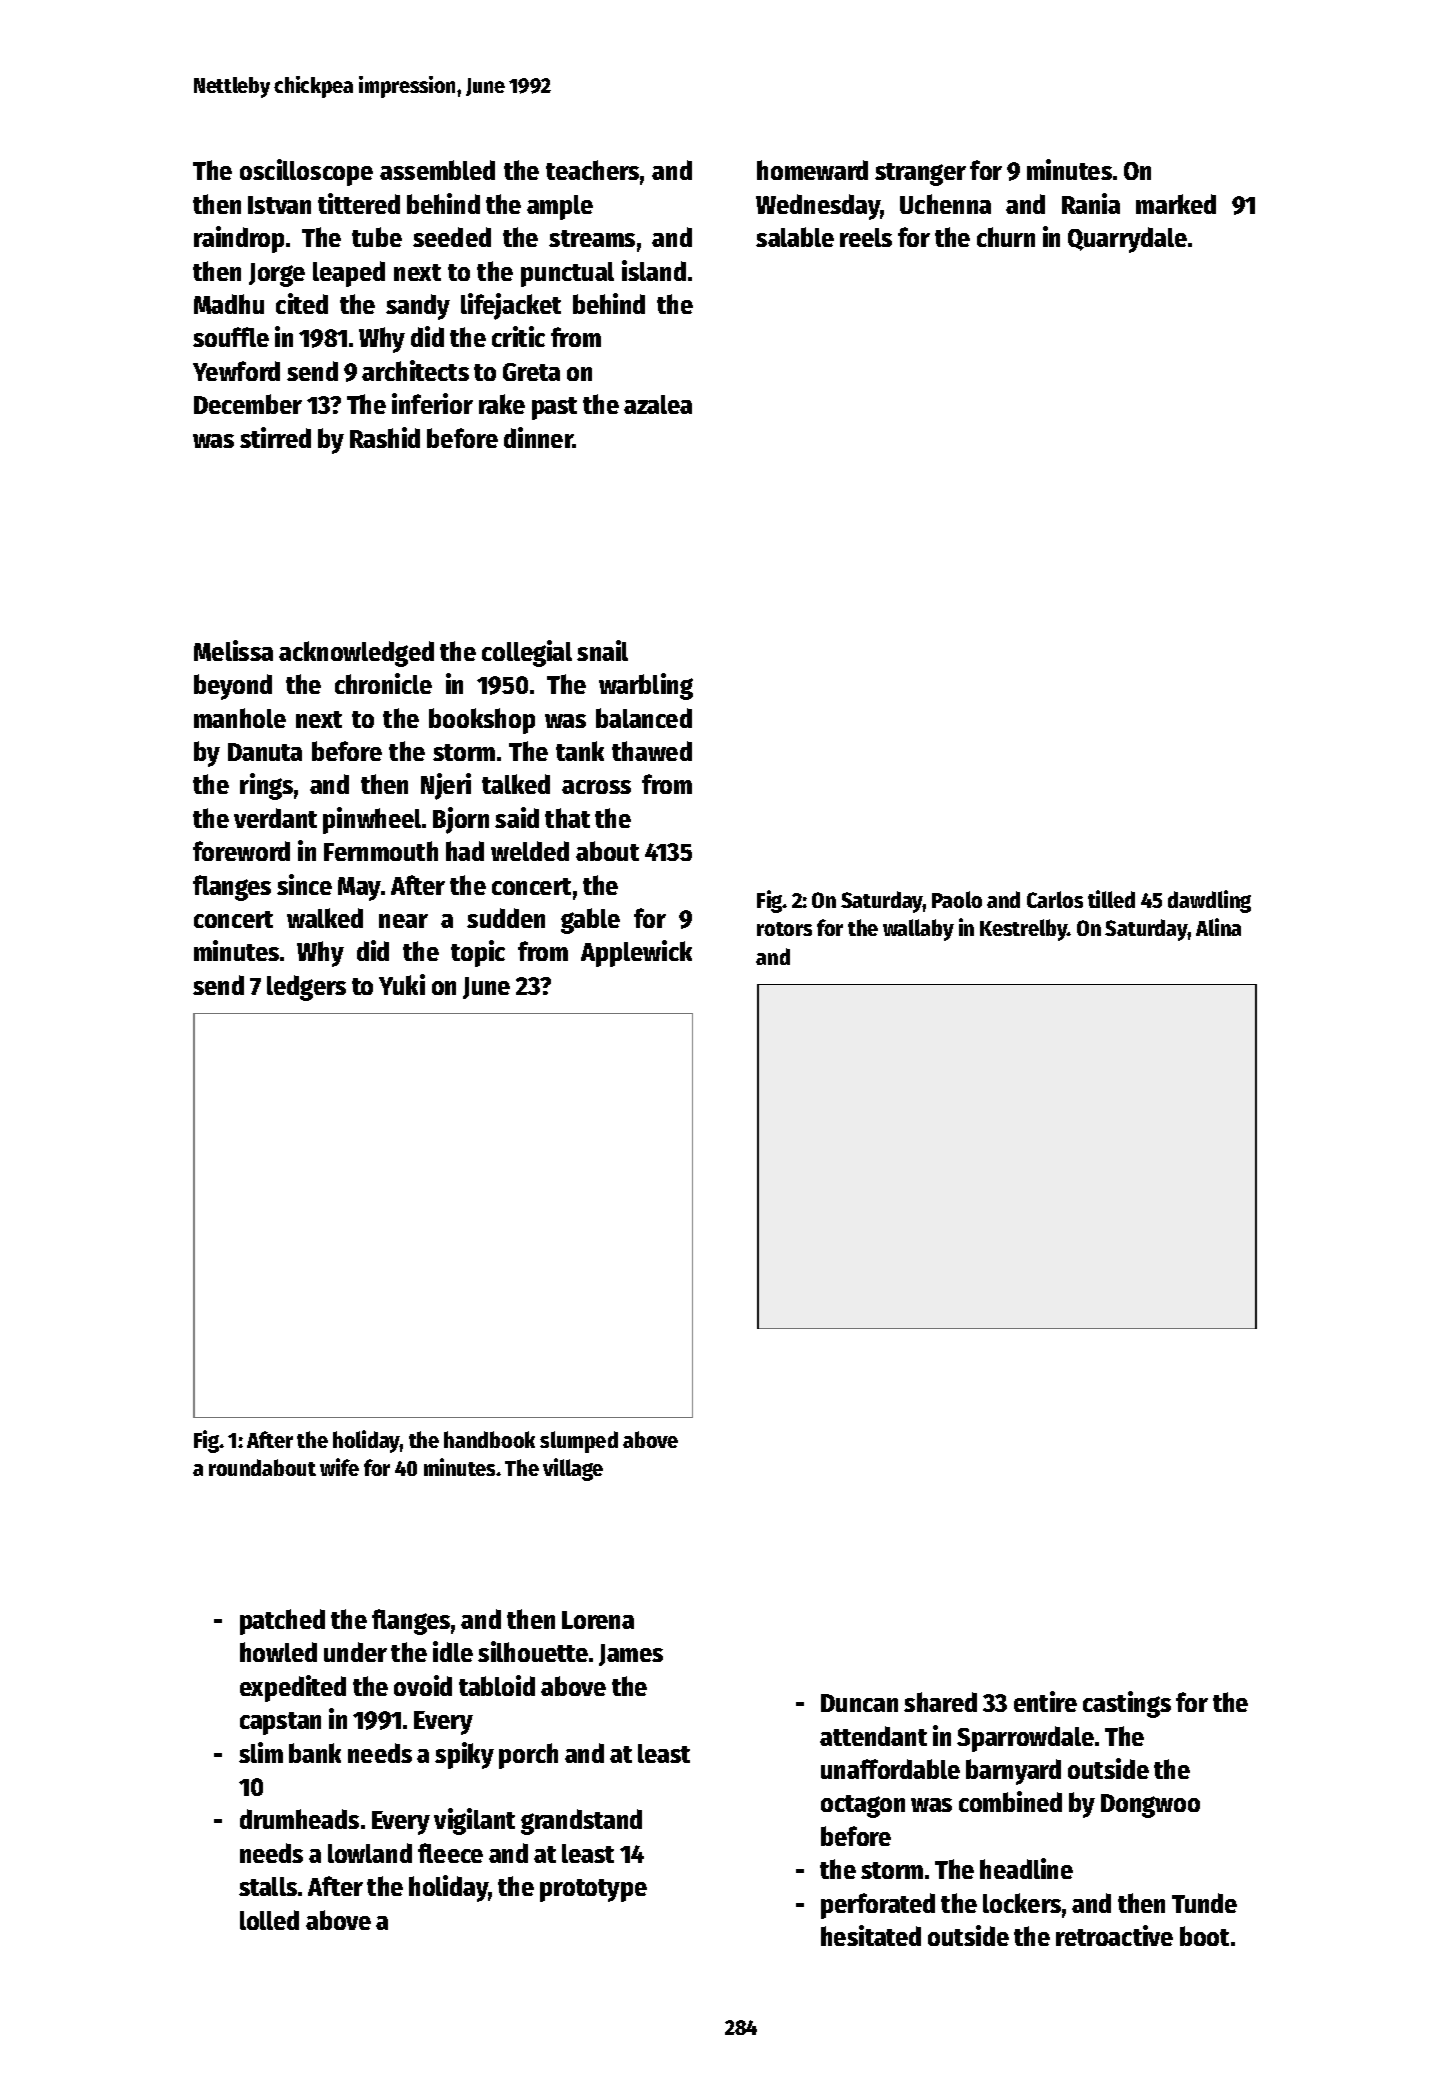  What do you see at coordinates (1055, 899) in the screenshot?
I see `Carlos` at bounding box center [1055, 899].
